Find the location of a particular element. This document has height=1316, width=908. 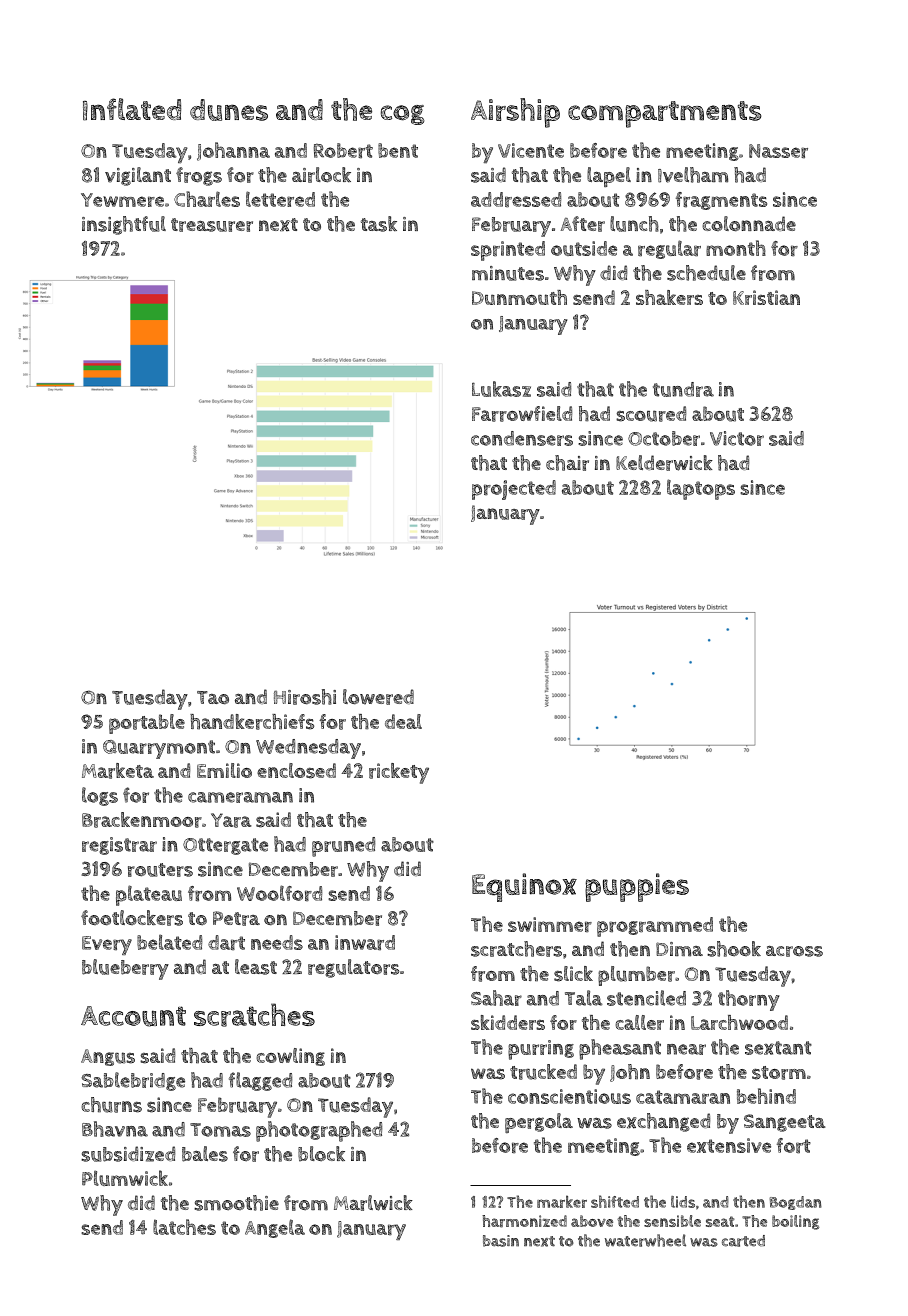

cog is located at coordinates (403, 115).
